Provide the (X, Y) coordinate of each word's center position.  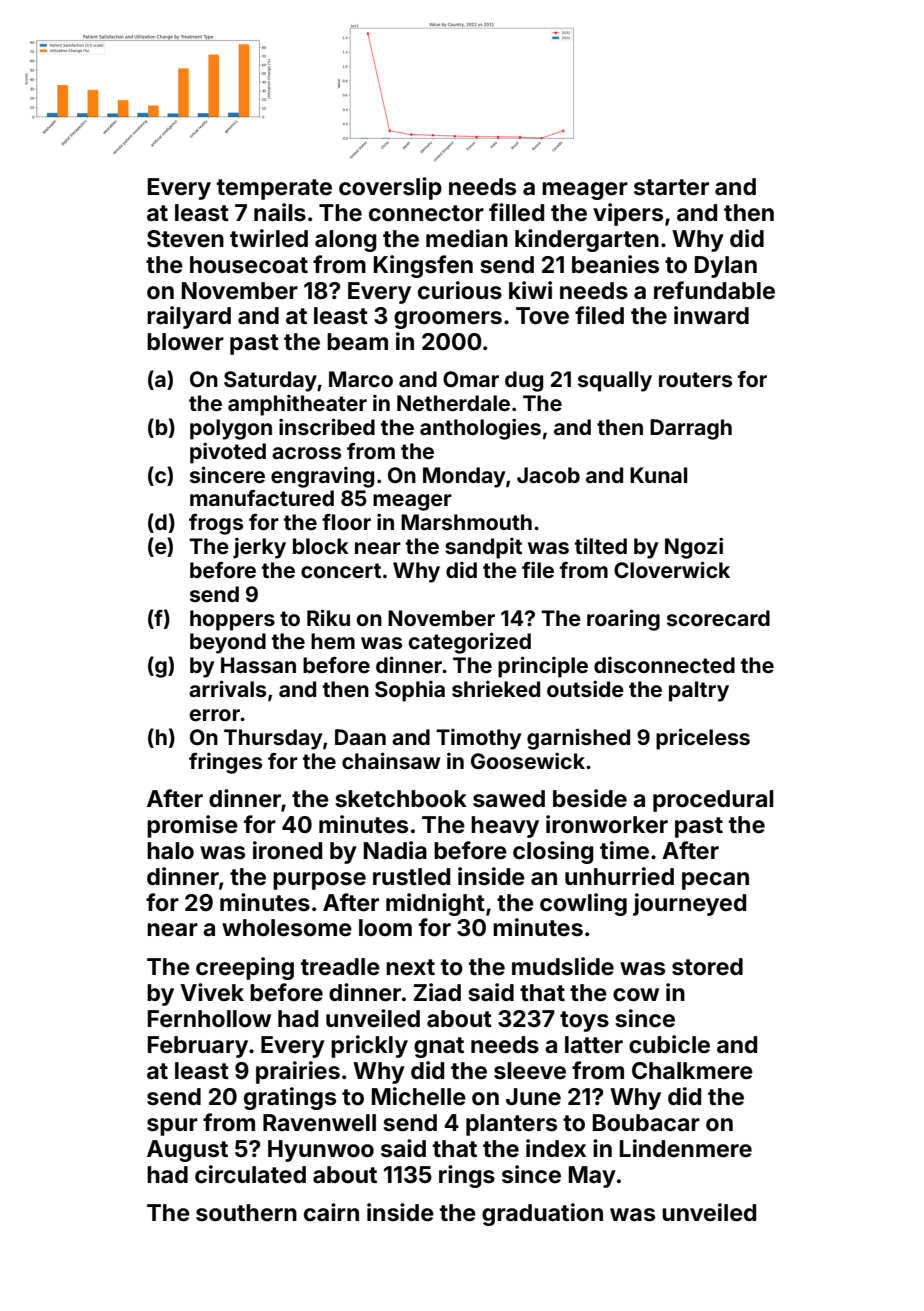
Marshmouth (466, 522)
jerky (259, 548)
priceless (703, 739)
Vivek (212, 992)
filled (516, 212)
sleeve (530, 1071)
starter (671, 187)
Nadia (395, 850)
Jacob (548, 475)
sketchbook (401, 799)
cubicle (669, 1044)
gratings (290, 1098)
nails (280, 212)
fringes (225, 763)
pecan (715, 881)
